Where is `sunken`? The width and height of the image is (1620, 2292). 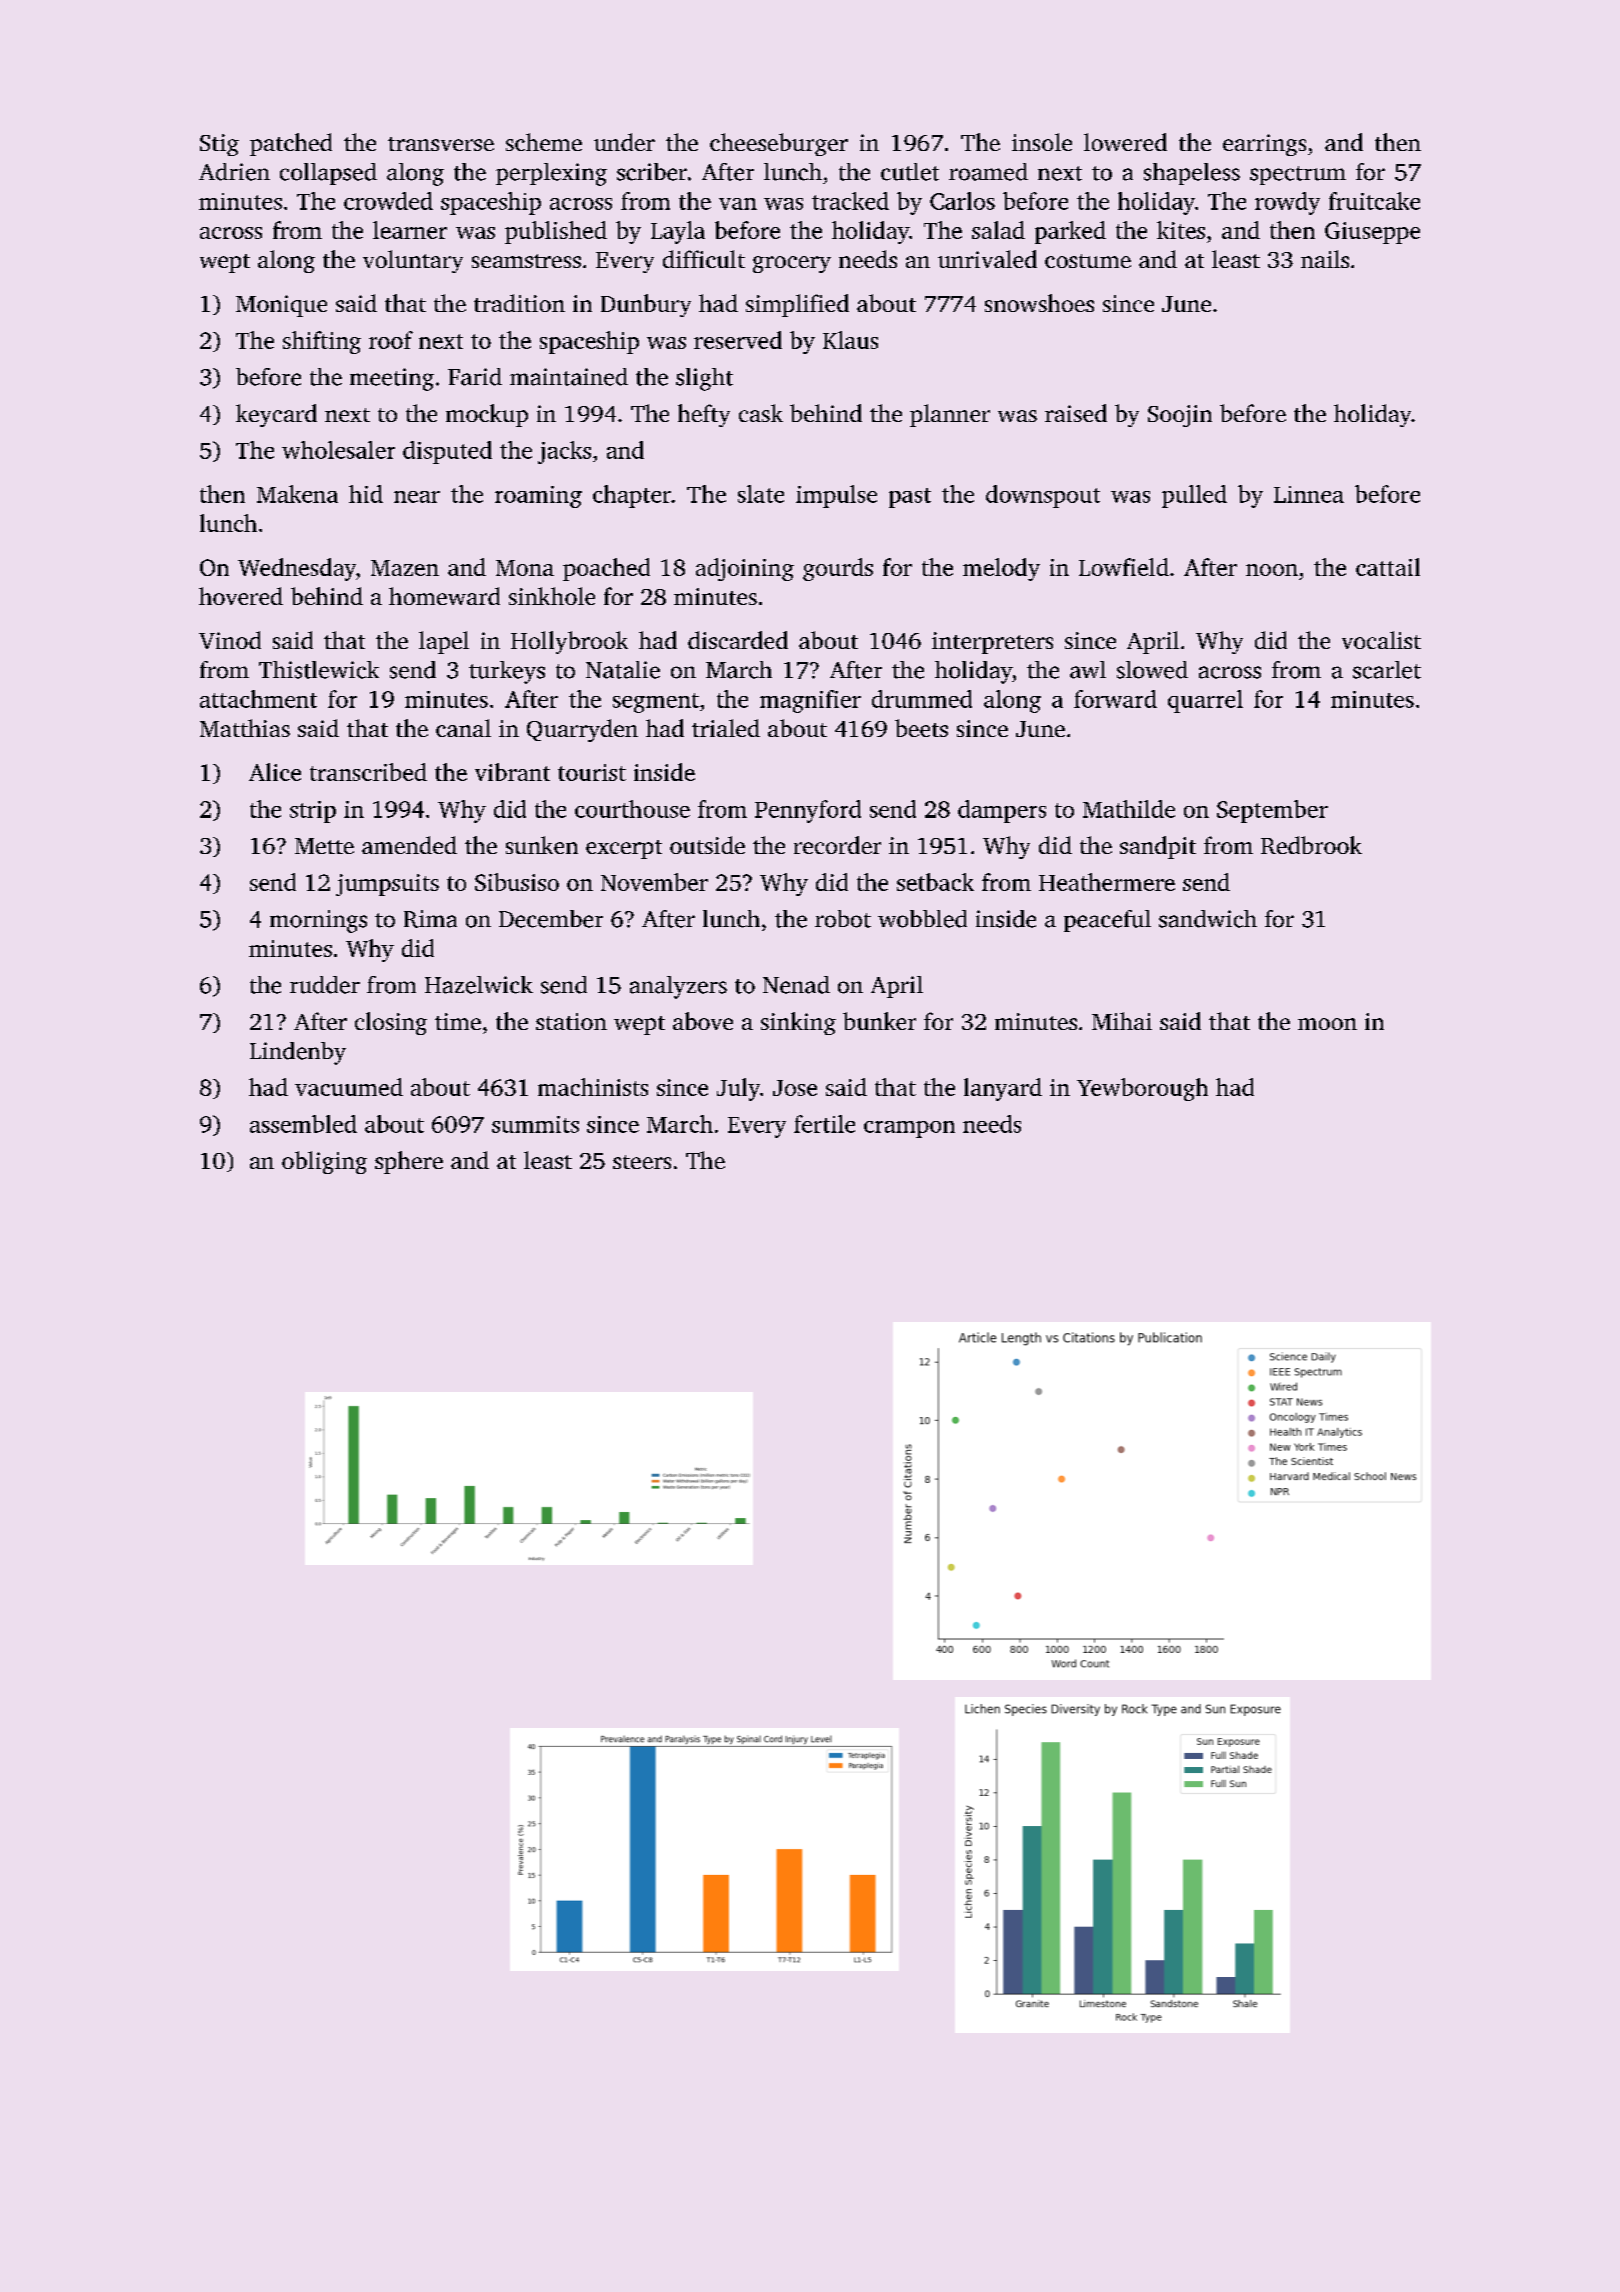 sunken is located at coordinates (542, 845).
